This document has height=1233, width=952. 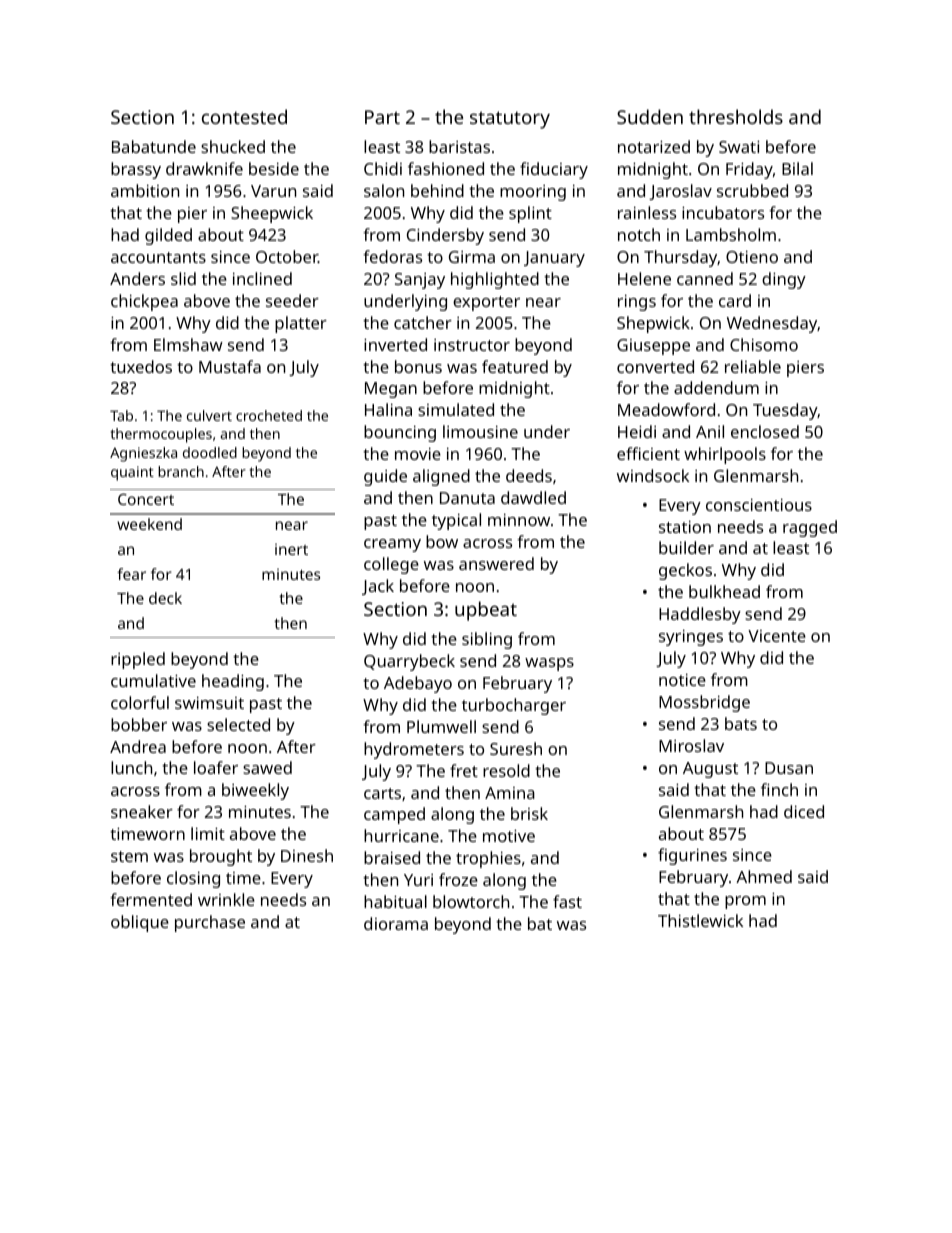 I want to click on Part, so click(x=382, y=117).
